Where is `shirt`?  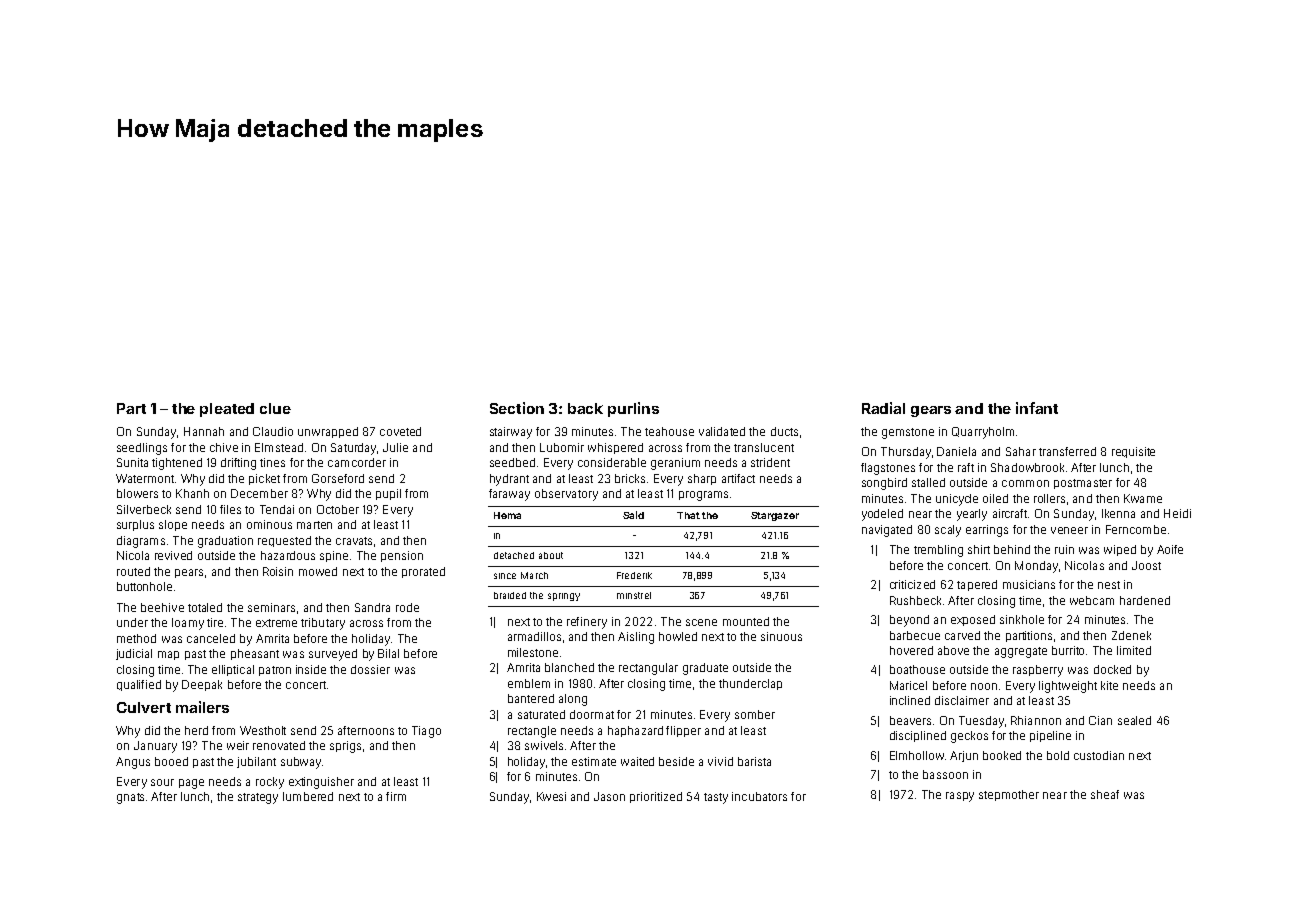
shirt is located at coordinates (979, 549).
